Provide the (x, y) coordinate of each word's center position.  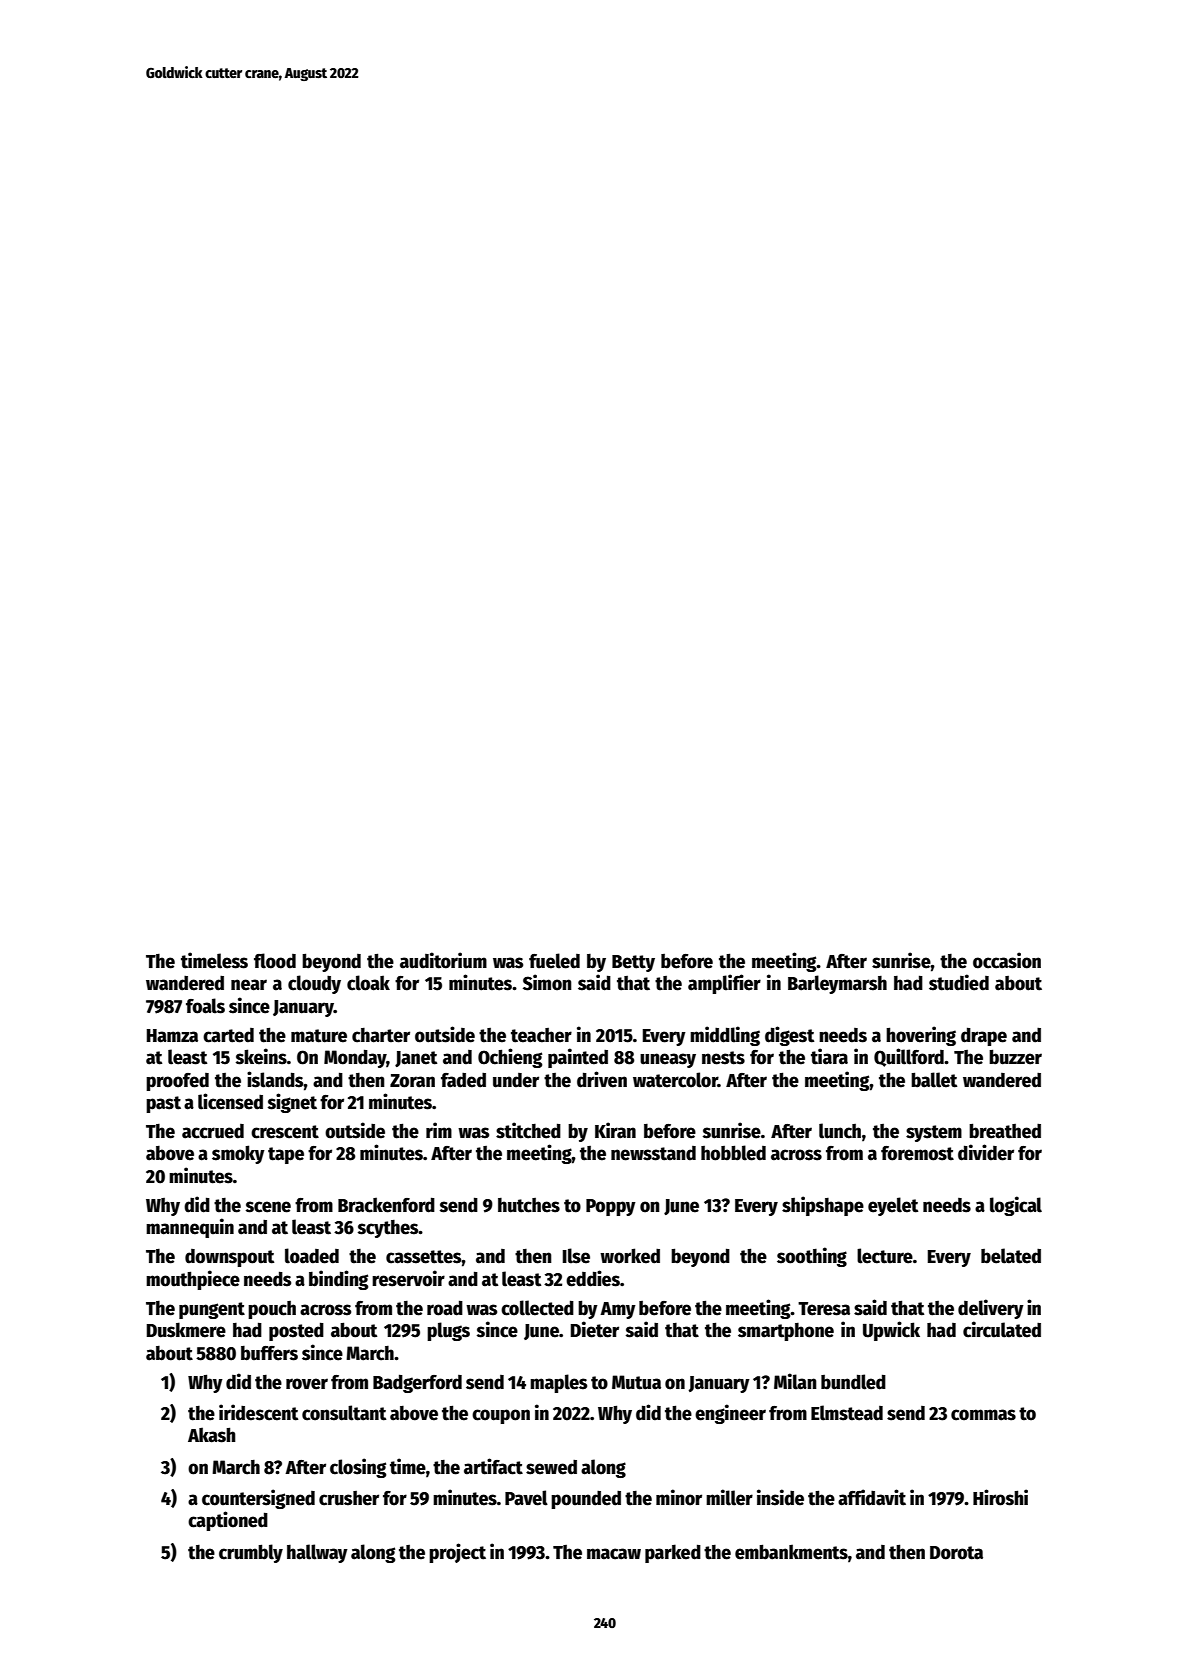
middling (725, 1036)
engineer (730, 1414)
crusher (349, 1498)
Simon (547, 982)
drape (984, 1036)
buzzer (1015, 1057)
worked (630, 1256)
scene (268, 1207)
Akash (212, 1435)
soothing (812, 1257)
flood (275, 961)
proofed (177, 1082)
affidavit (872, 1497)
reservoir (408, 1278)
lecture (885, 1256)
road (445, 1308)
